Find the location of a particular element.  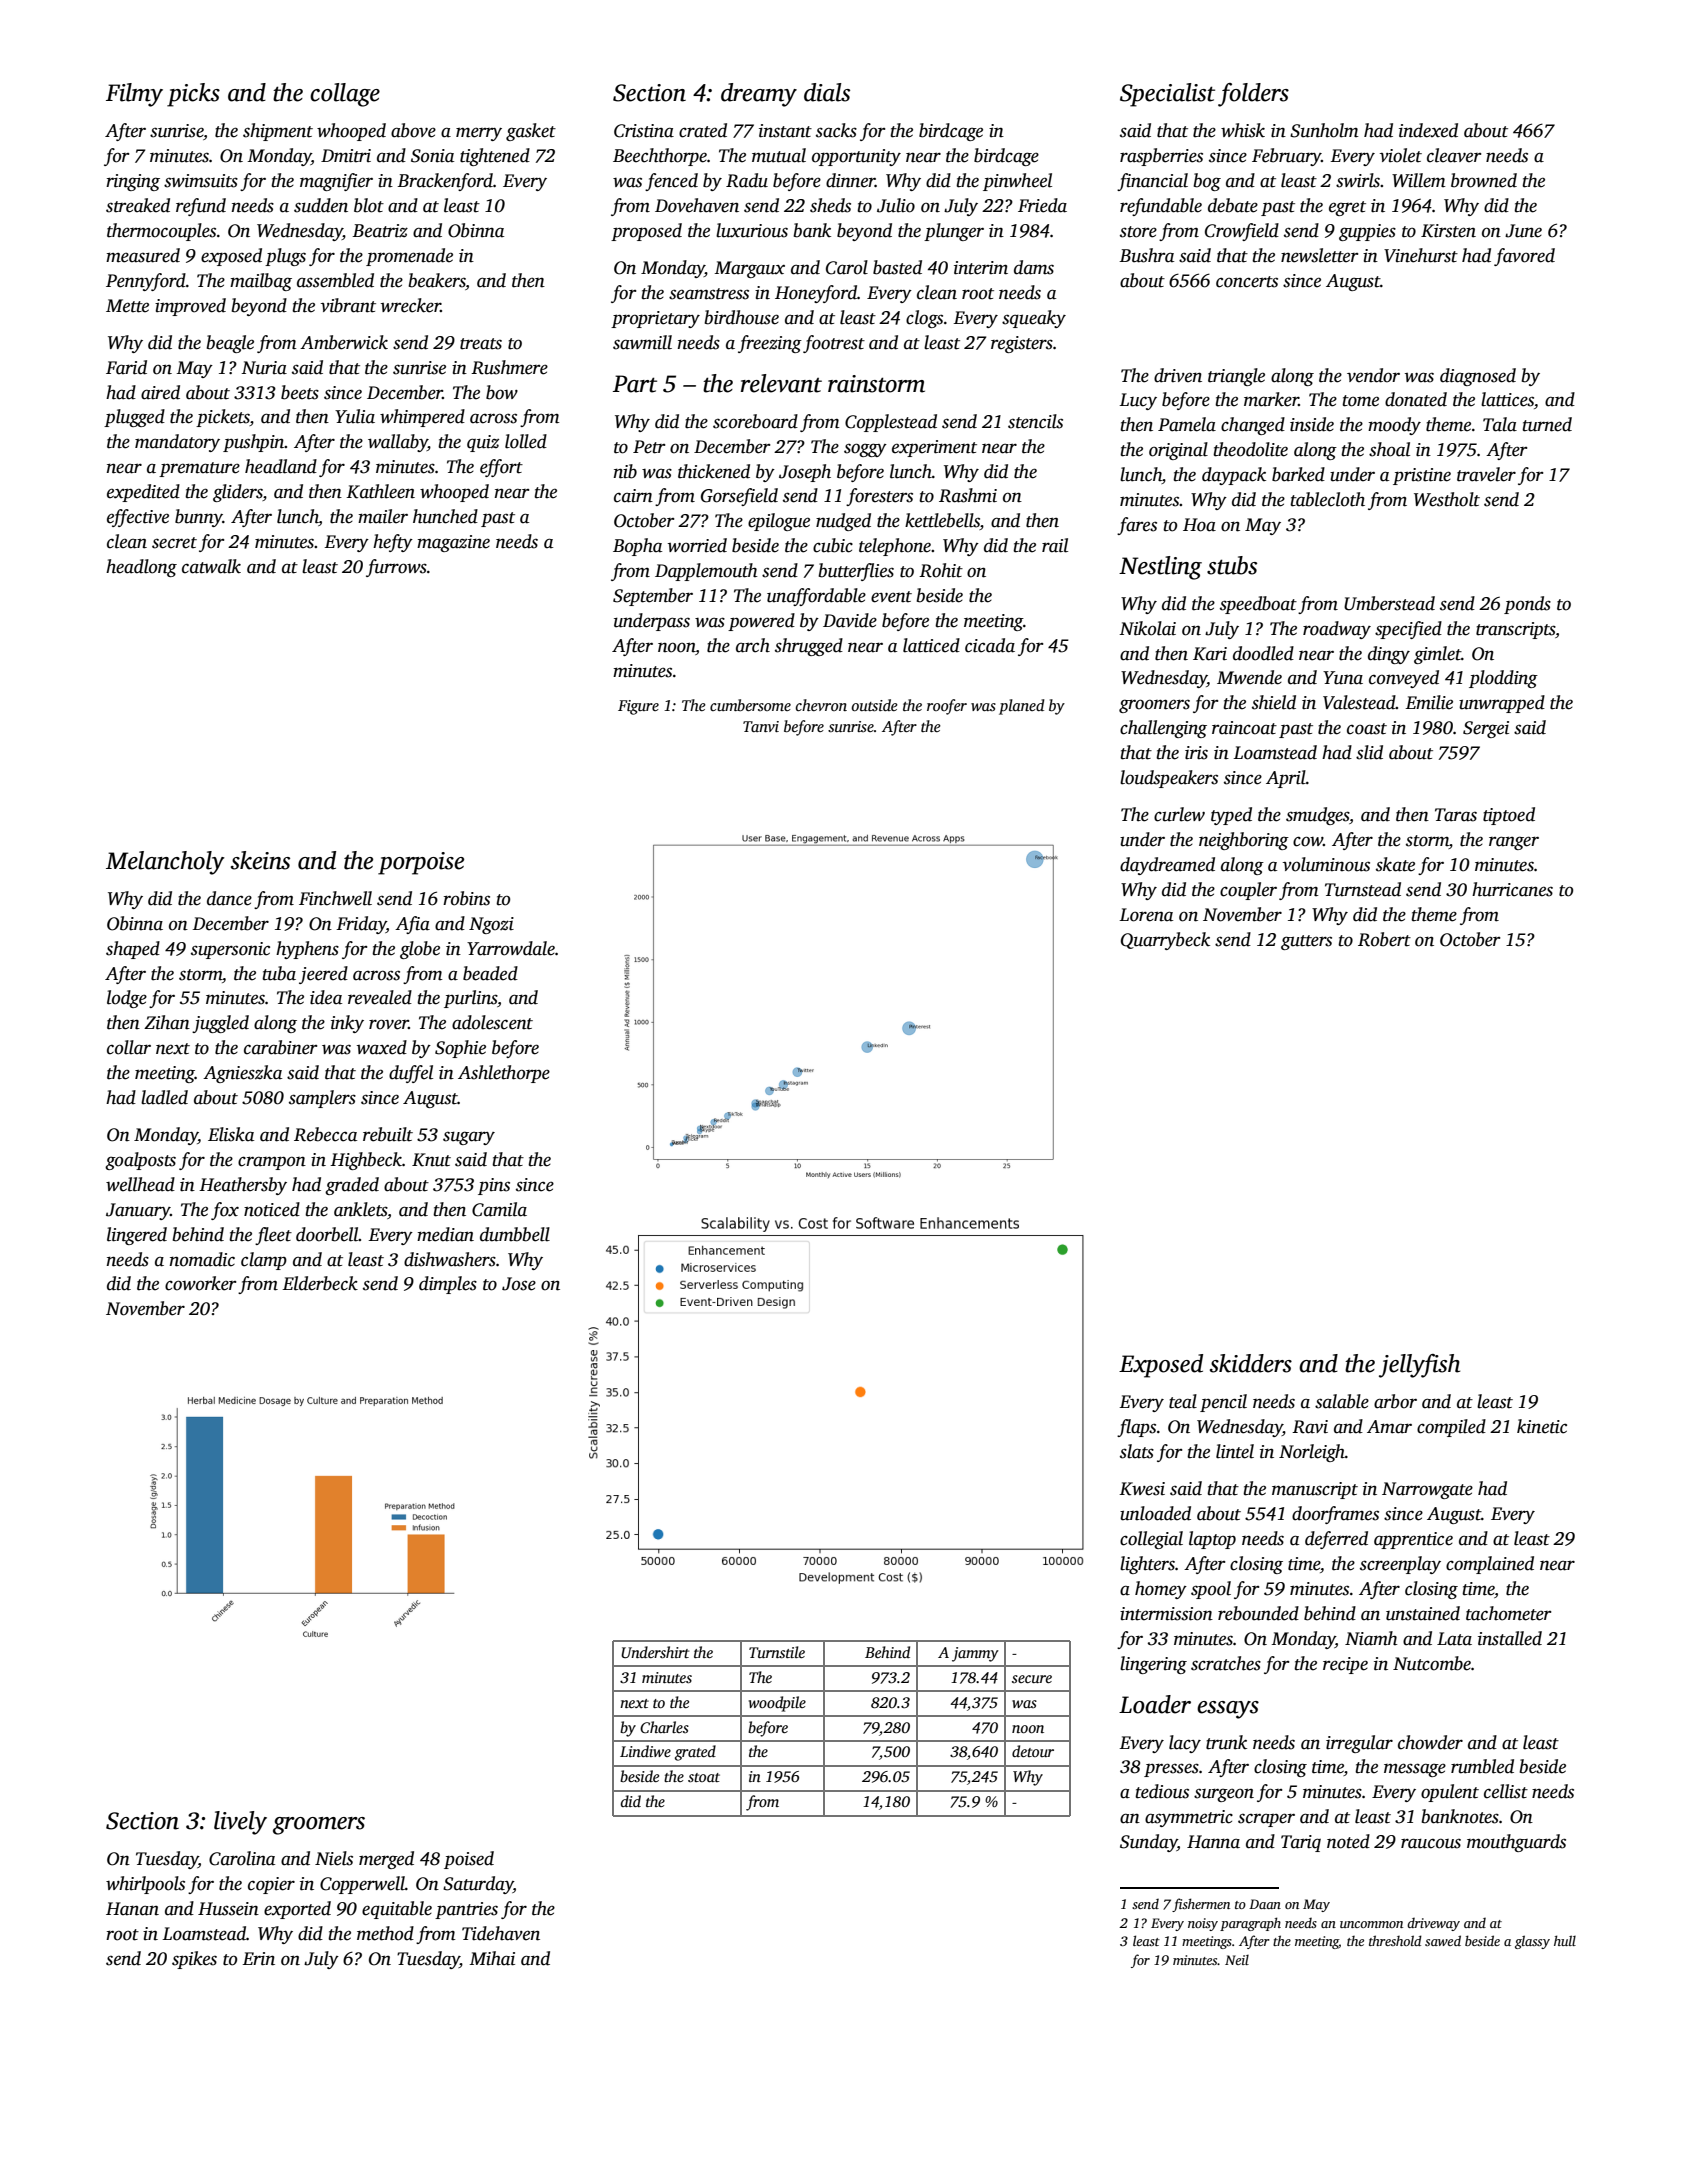

skidders is located at coordinates (1251, 1363).
